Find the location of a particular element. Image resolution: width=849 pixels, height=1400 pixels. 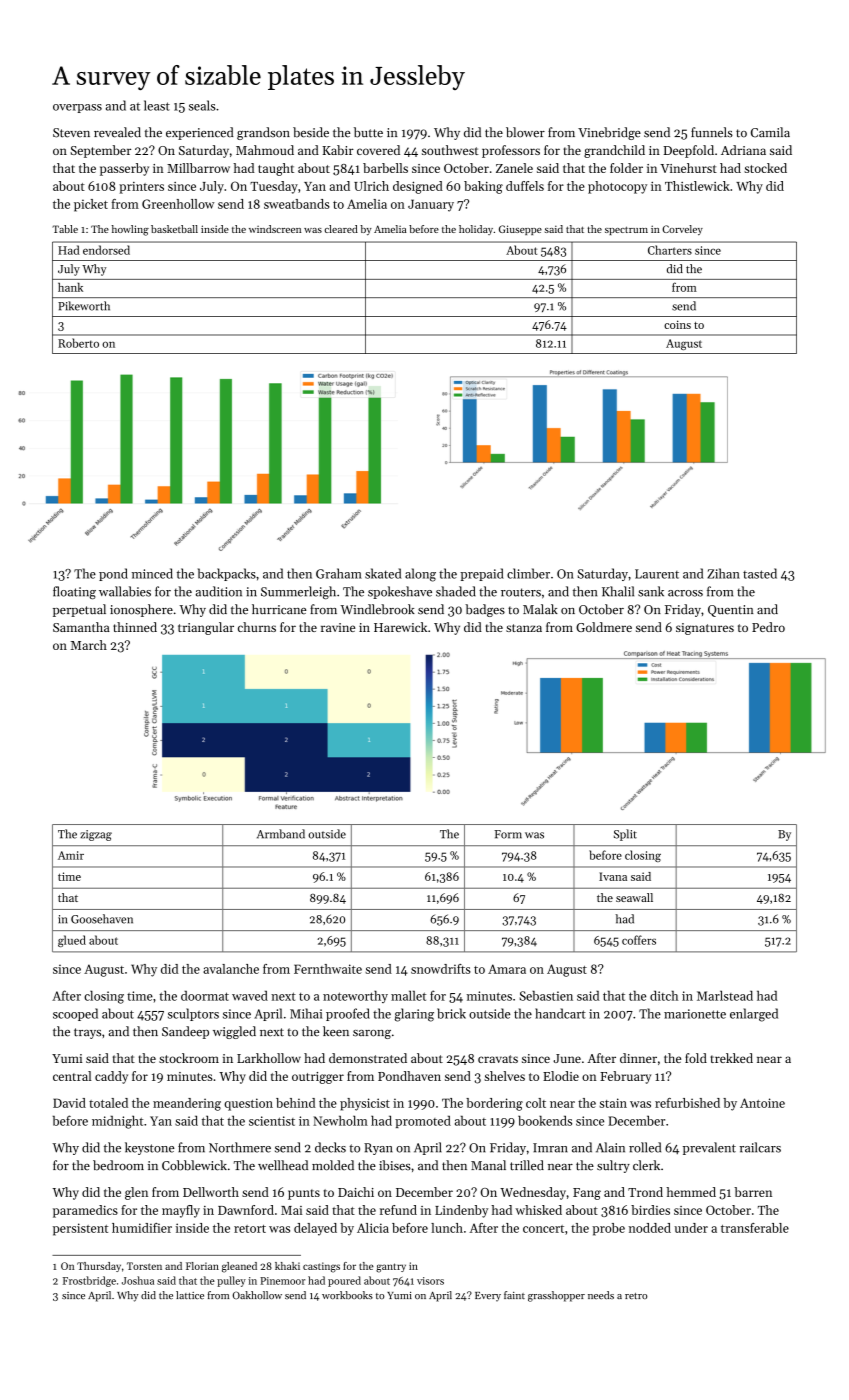

retro is located at coordinates (636, 1296).
